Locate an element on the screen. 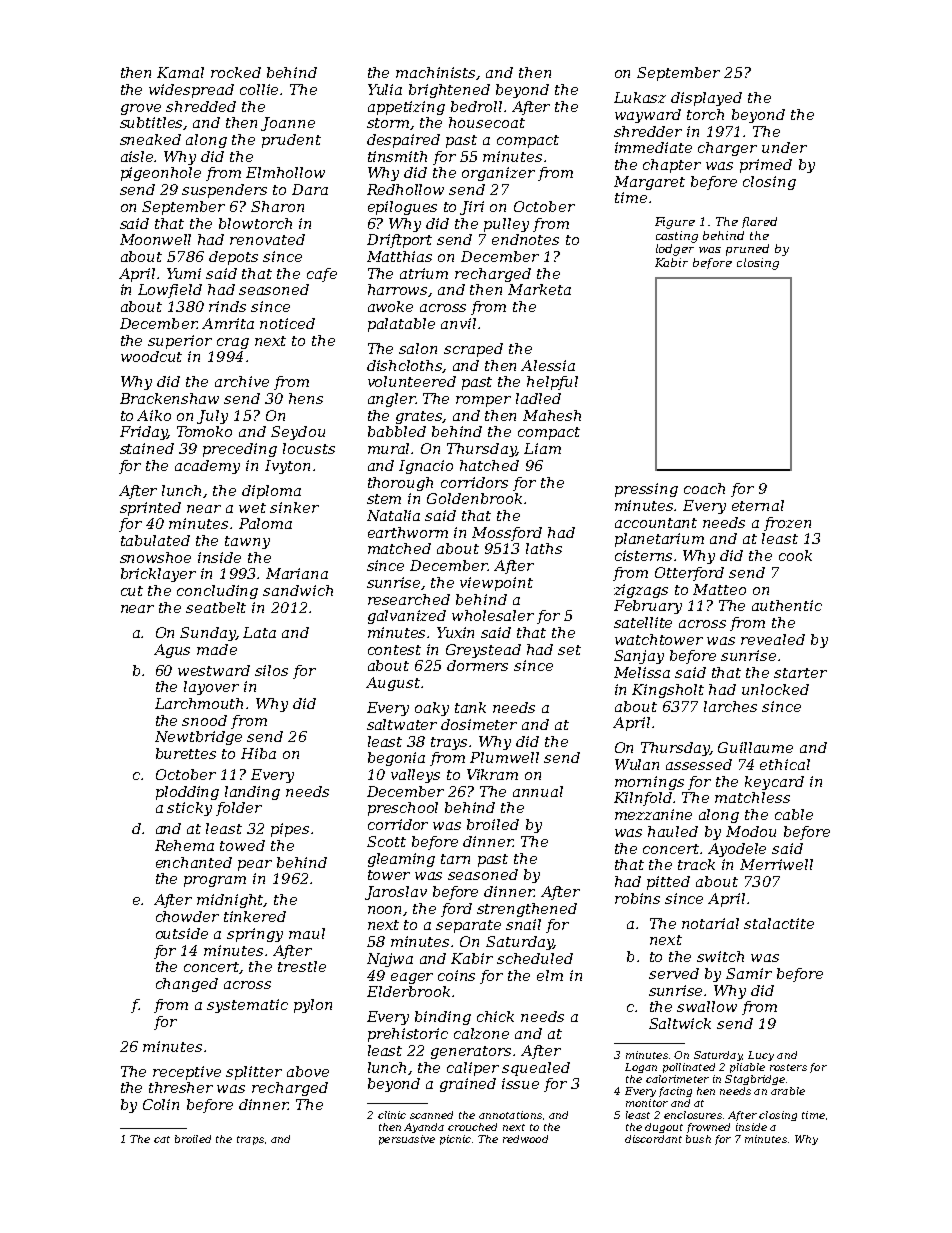 This screenshot has width=952, height=1233. discordant is located at coordinates (653, 1139).
